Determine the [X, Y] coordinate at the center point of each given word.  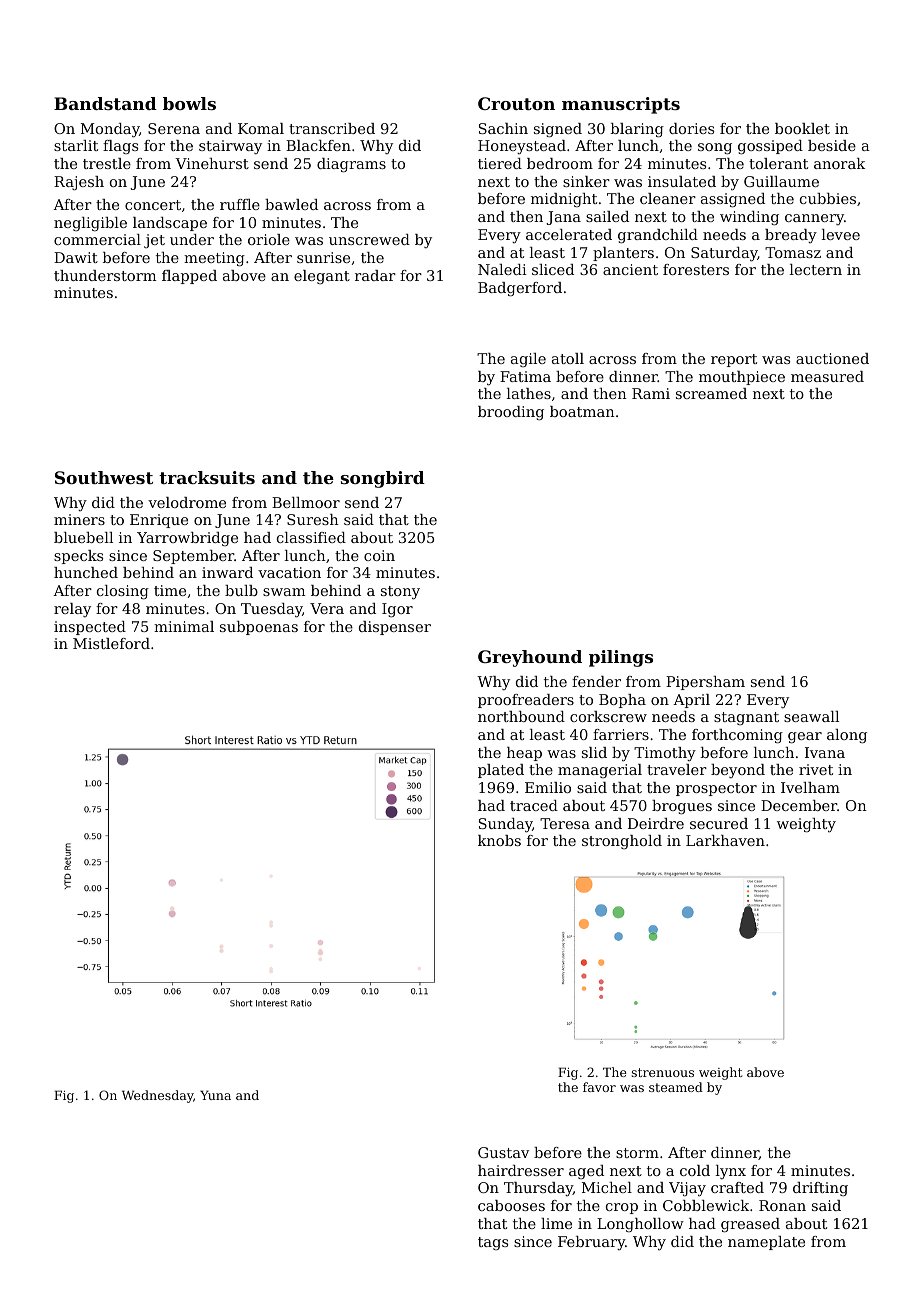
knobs [499, 840]
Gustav [503, 1152]
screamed [711, 393]
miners [79, 519]
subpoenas [259, 628]
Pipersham [705, 683]
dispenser [395, 628]
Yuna [215, 1095]
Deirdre [656, 823]
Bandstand [105, 103]
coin [379, 555]
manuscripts [621, 105]
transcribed [332, 128]
